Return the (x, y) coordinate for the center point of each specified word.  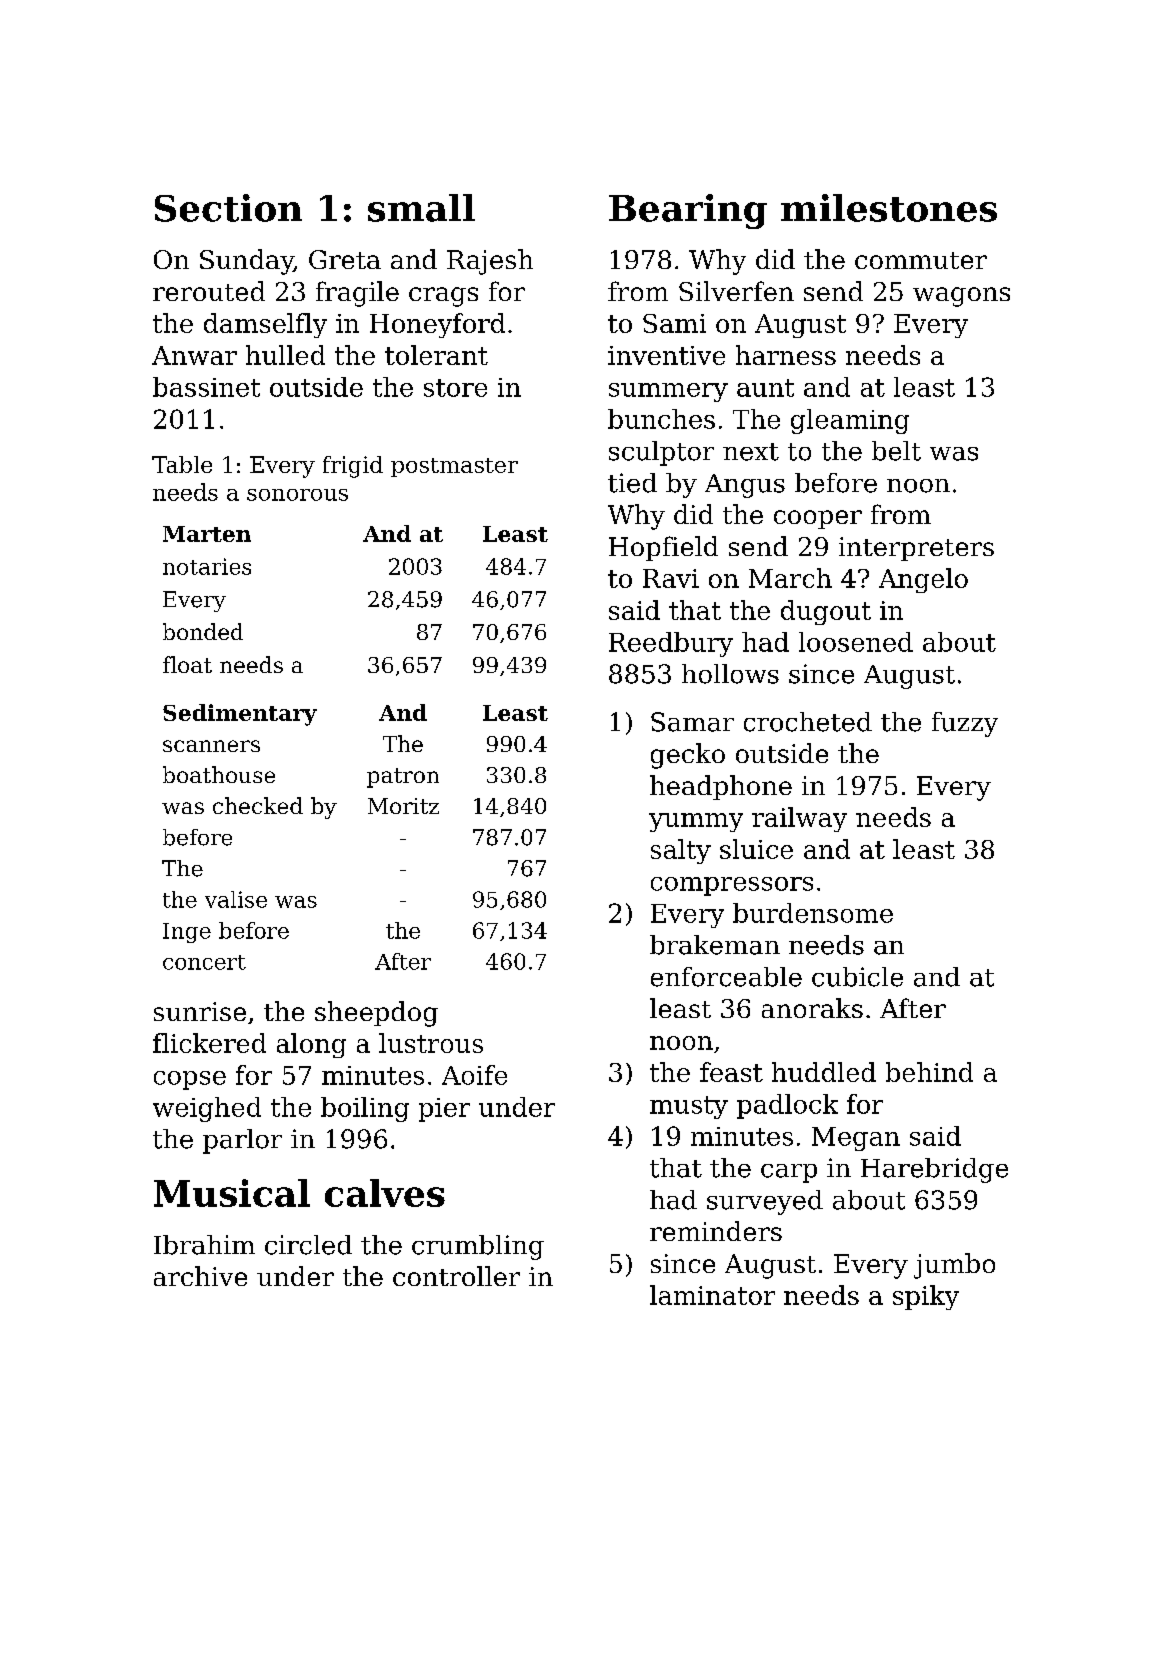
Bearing (688, 211)
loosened (856, 642)
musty (689, 1107)
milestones (889, 208)
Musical (232, 1193)
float (187, 664)
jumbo (954, 1266)
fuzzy (965, 724)
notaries (207, 566)
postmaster (454, 467)
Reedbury (671, 644)
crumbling (478, 1247)
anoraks (812, 1008)
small (421, 208)
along (311, 1045)
